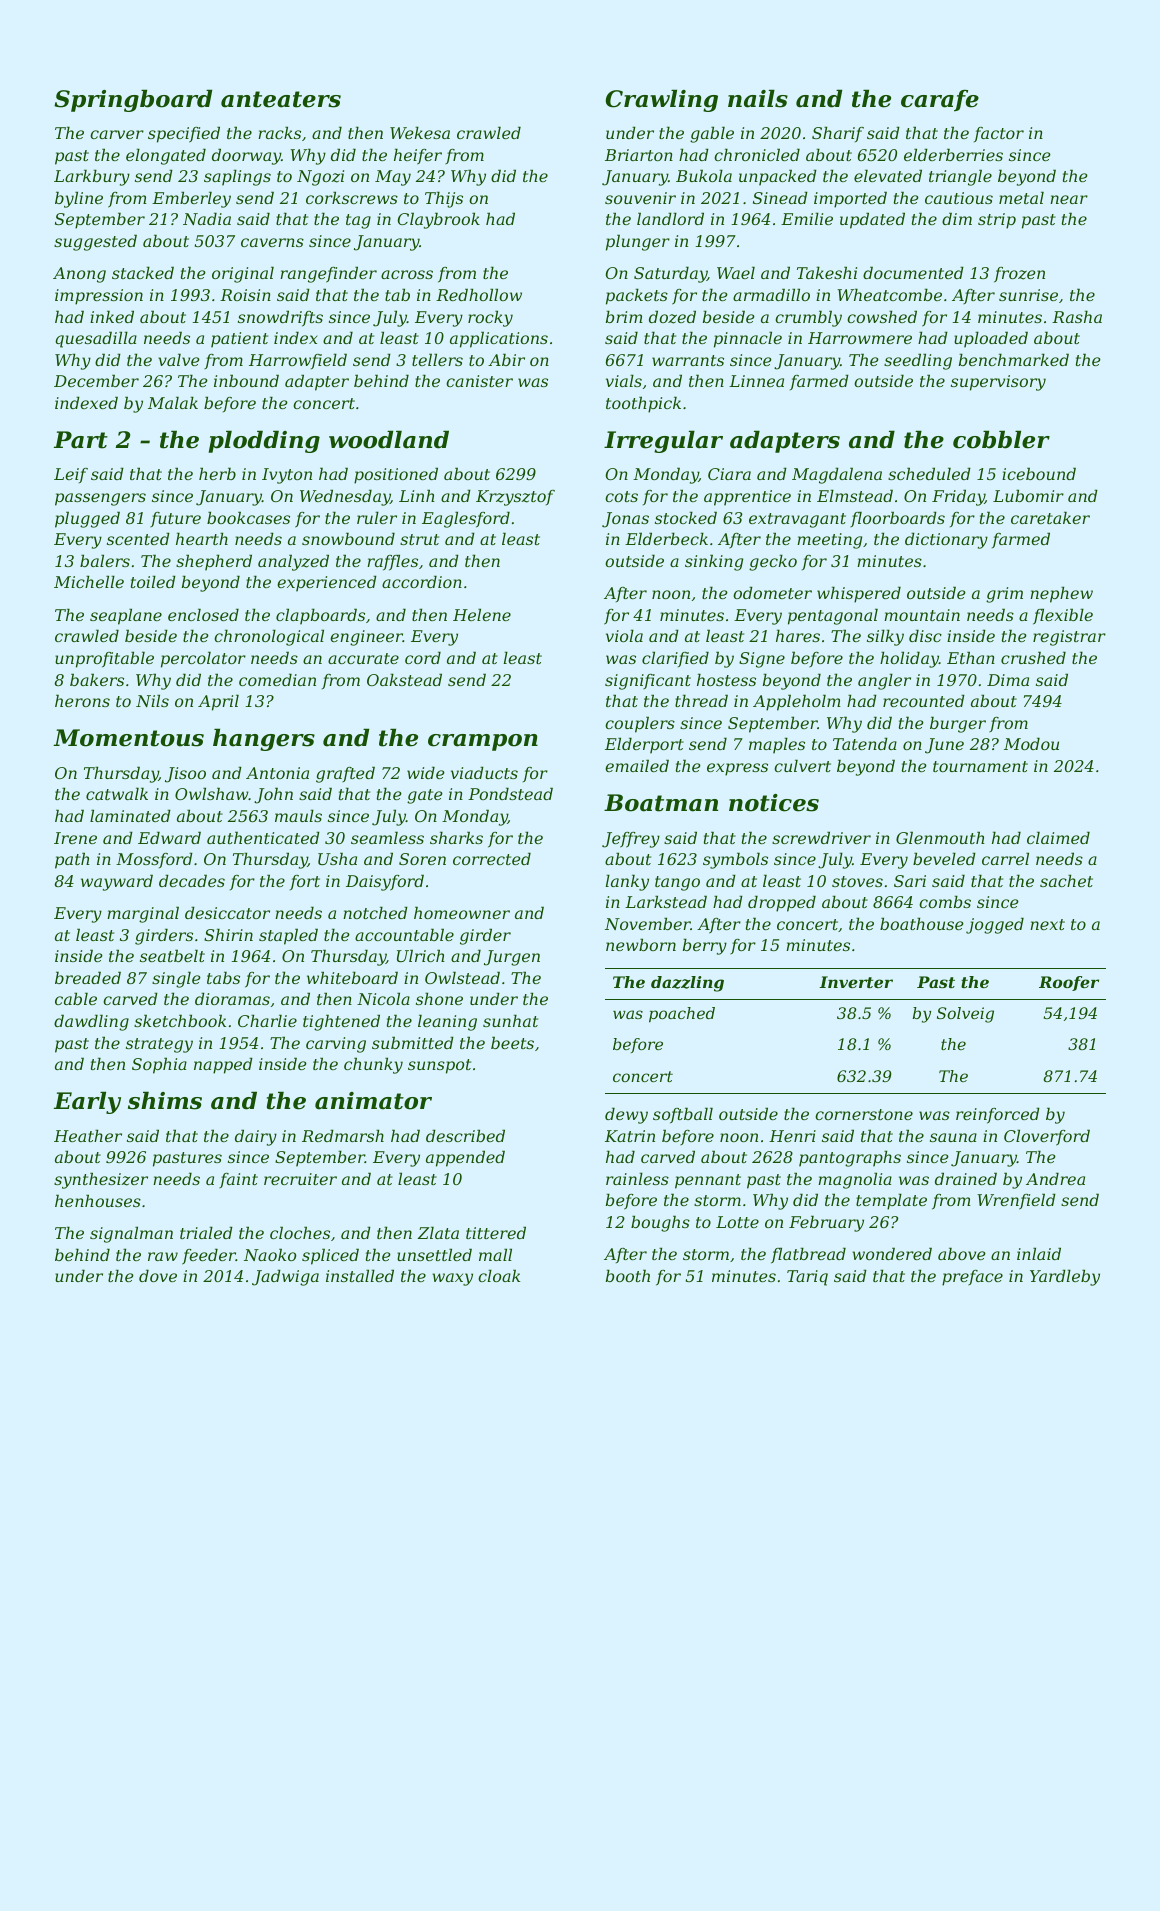  What do you see at coordinates (829, 541) in the page?
I see `meeting` at bounding box center [829, 541].
